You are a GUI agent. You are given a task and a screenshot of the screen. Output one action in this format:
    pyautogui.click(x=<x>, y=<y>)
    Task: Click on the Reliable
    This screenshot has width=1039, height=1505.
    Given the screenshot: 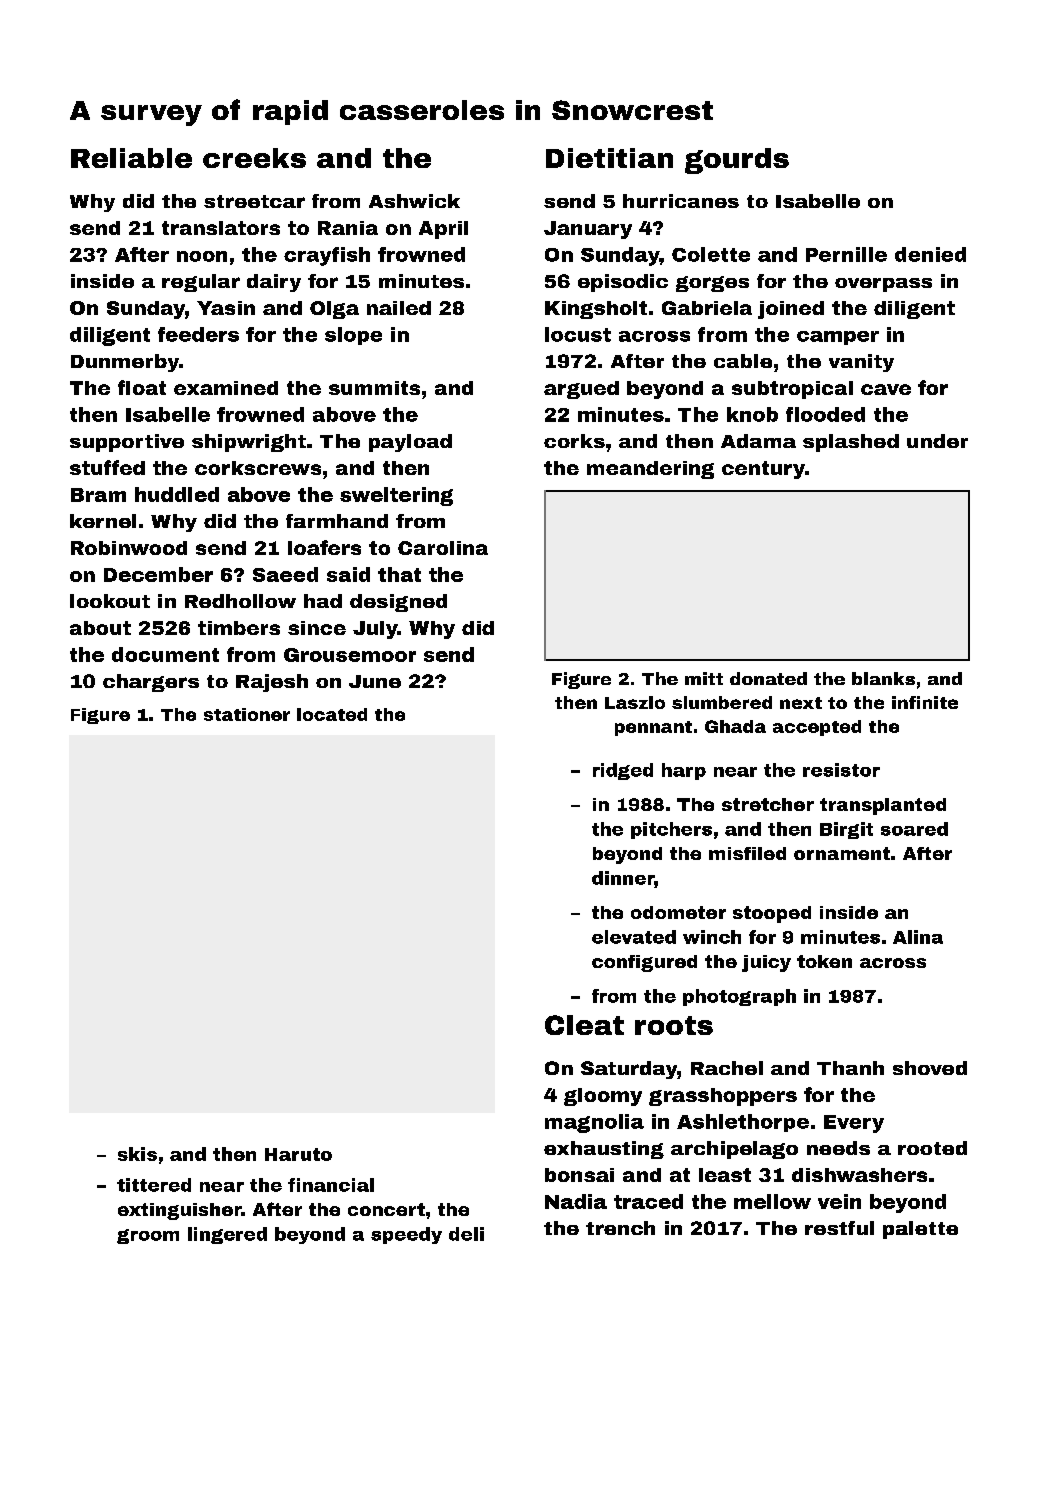 What is the action you would take?
    pyautogui.click(x=131, y=158)
